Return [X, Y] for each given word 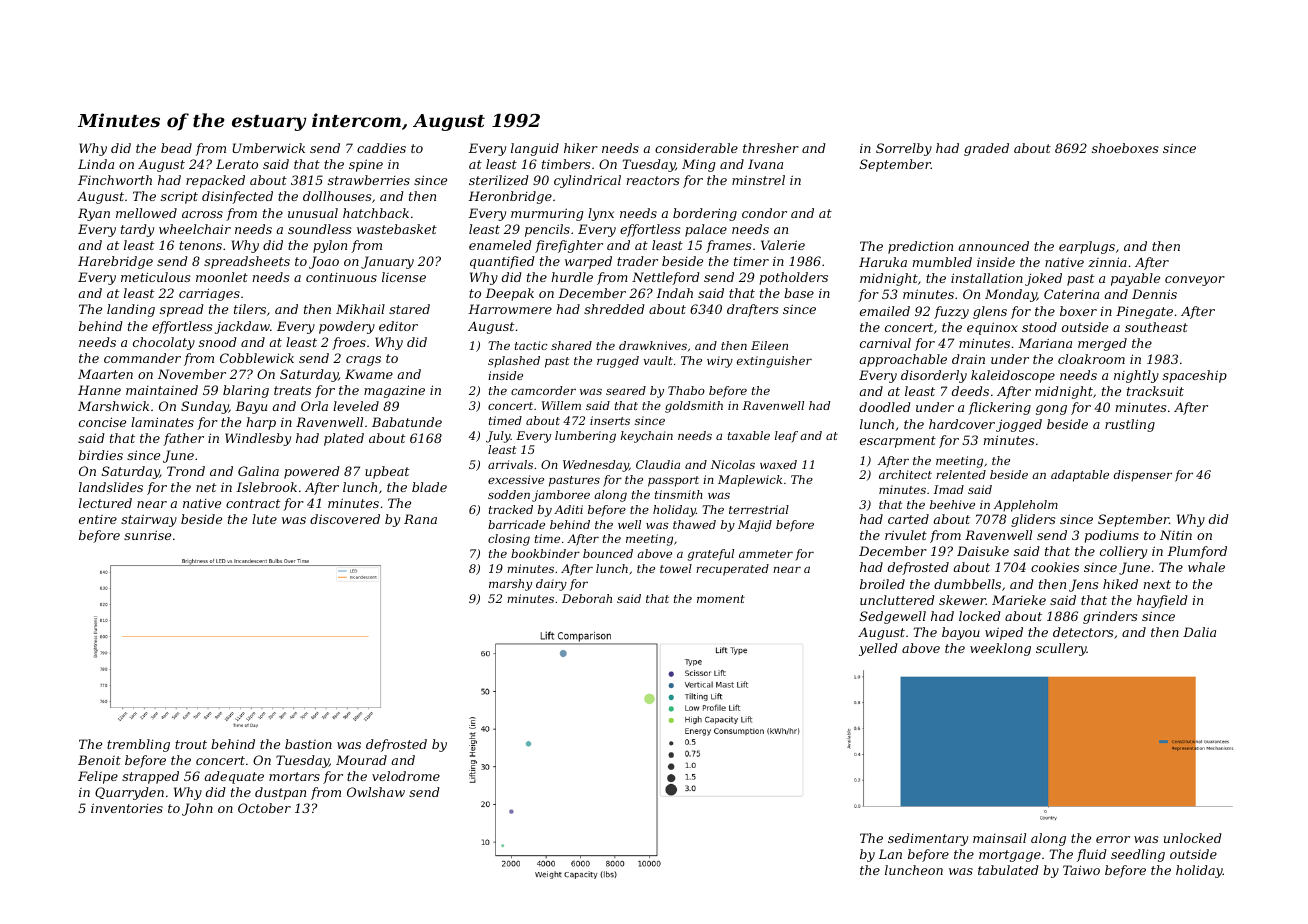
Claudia [658, 464]
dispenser [1143, 476]
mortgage [1010, 856]
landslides [111, 487]
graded [986, 149]
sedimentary [928, 839]
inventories [127, 808]
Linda [96, 164]
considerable [696, 148]
